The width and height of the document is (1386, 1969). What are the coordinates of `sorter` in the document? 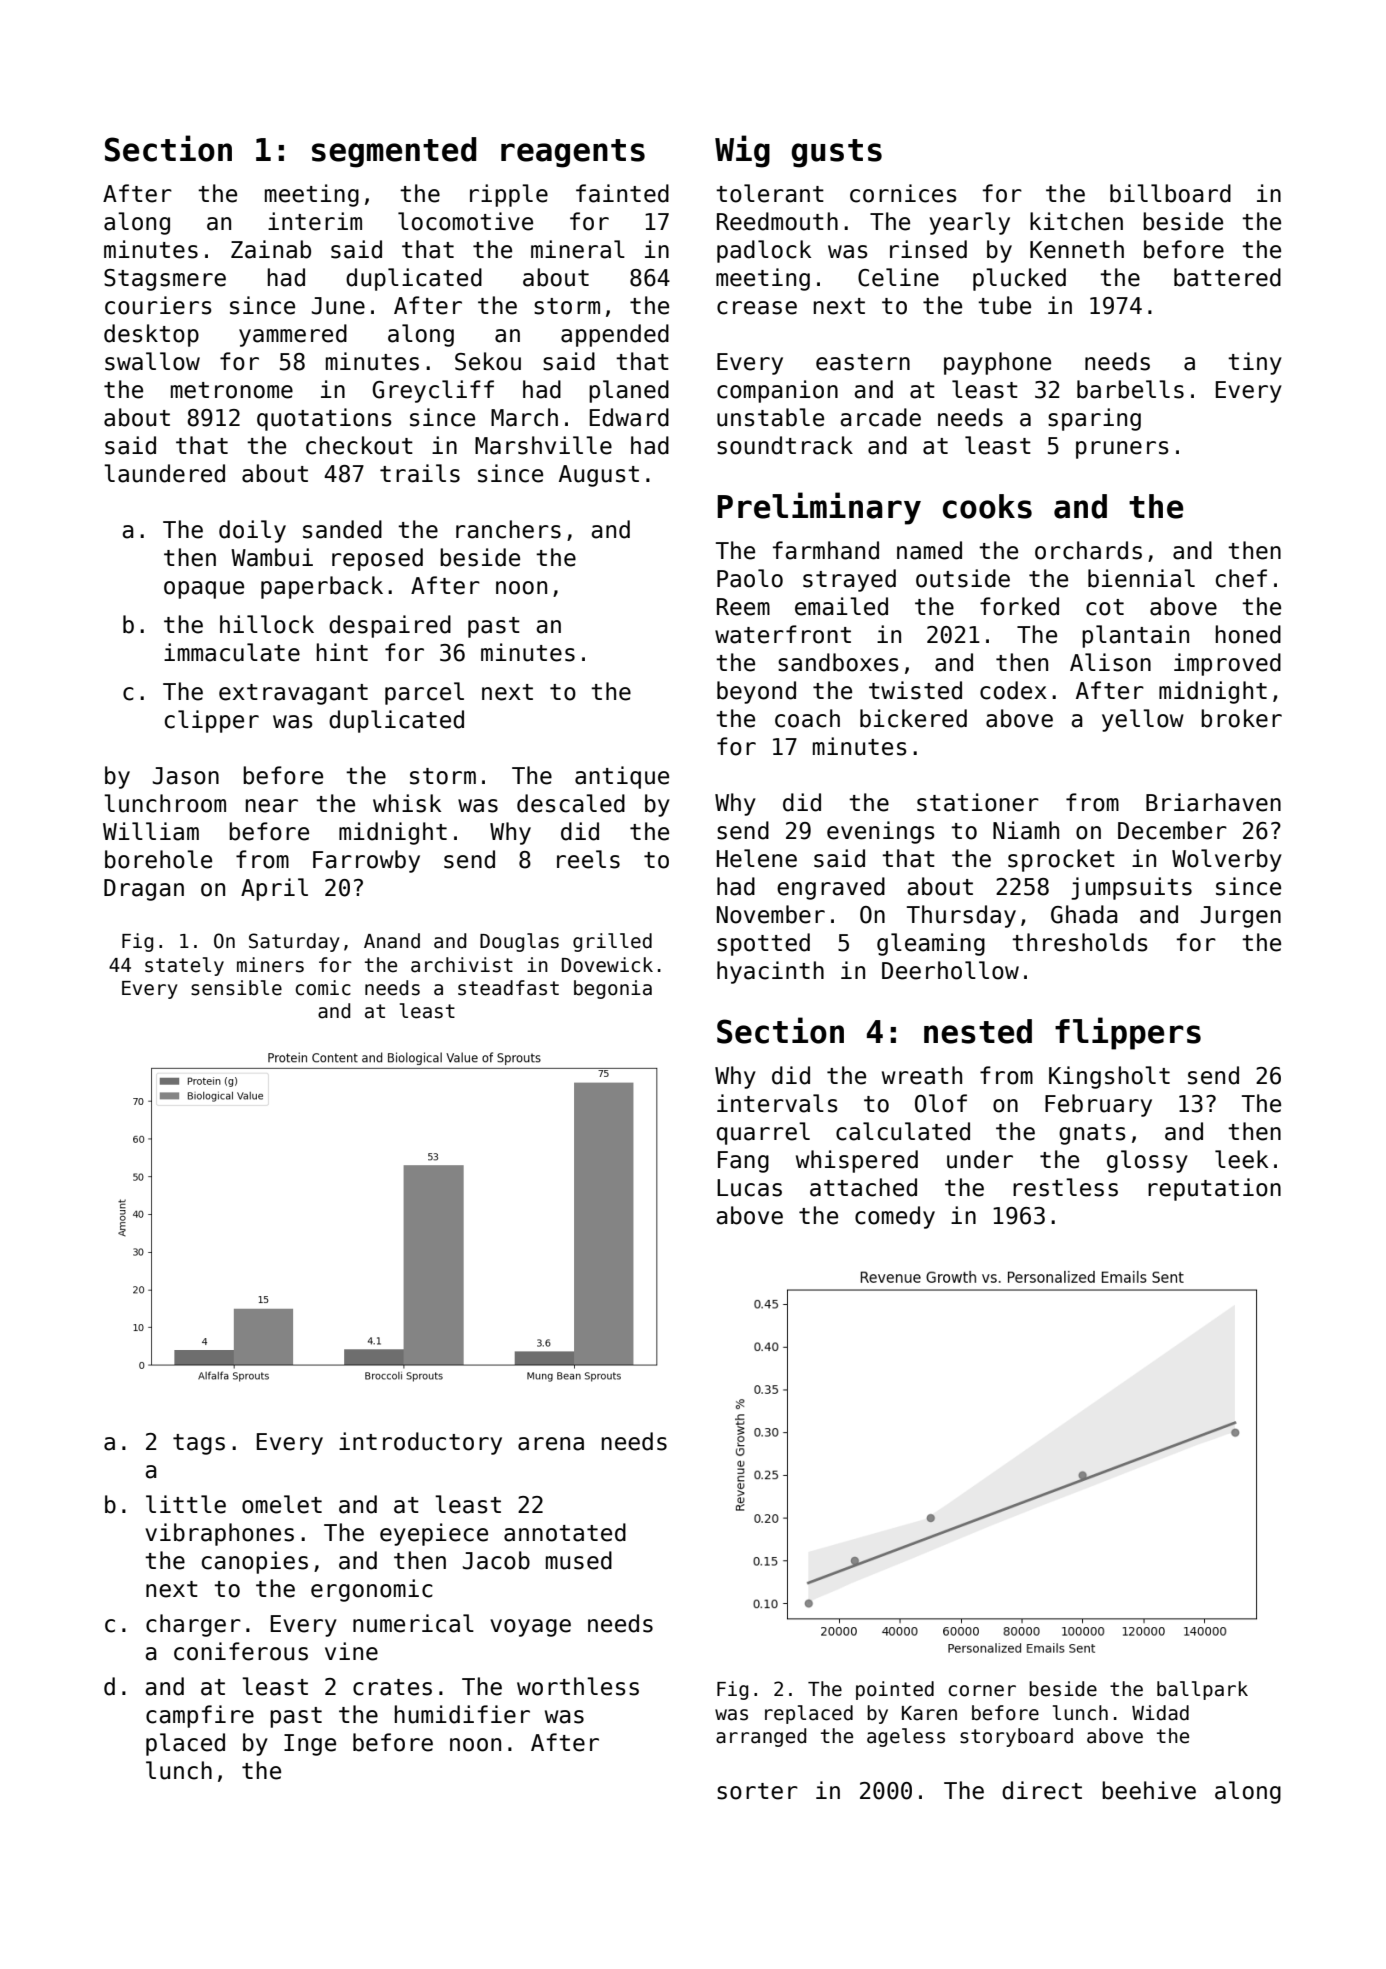 It's located at (757, 1791).
